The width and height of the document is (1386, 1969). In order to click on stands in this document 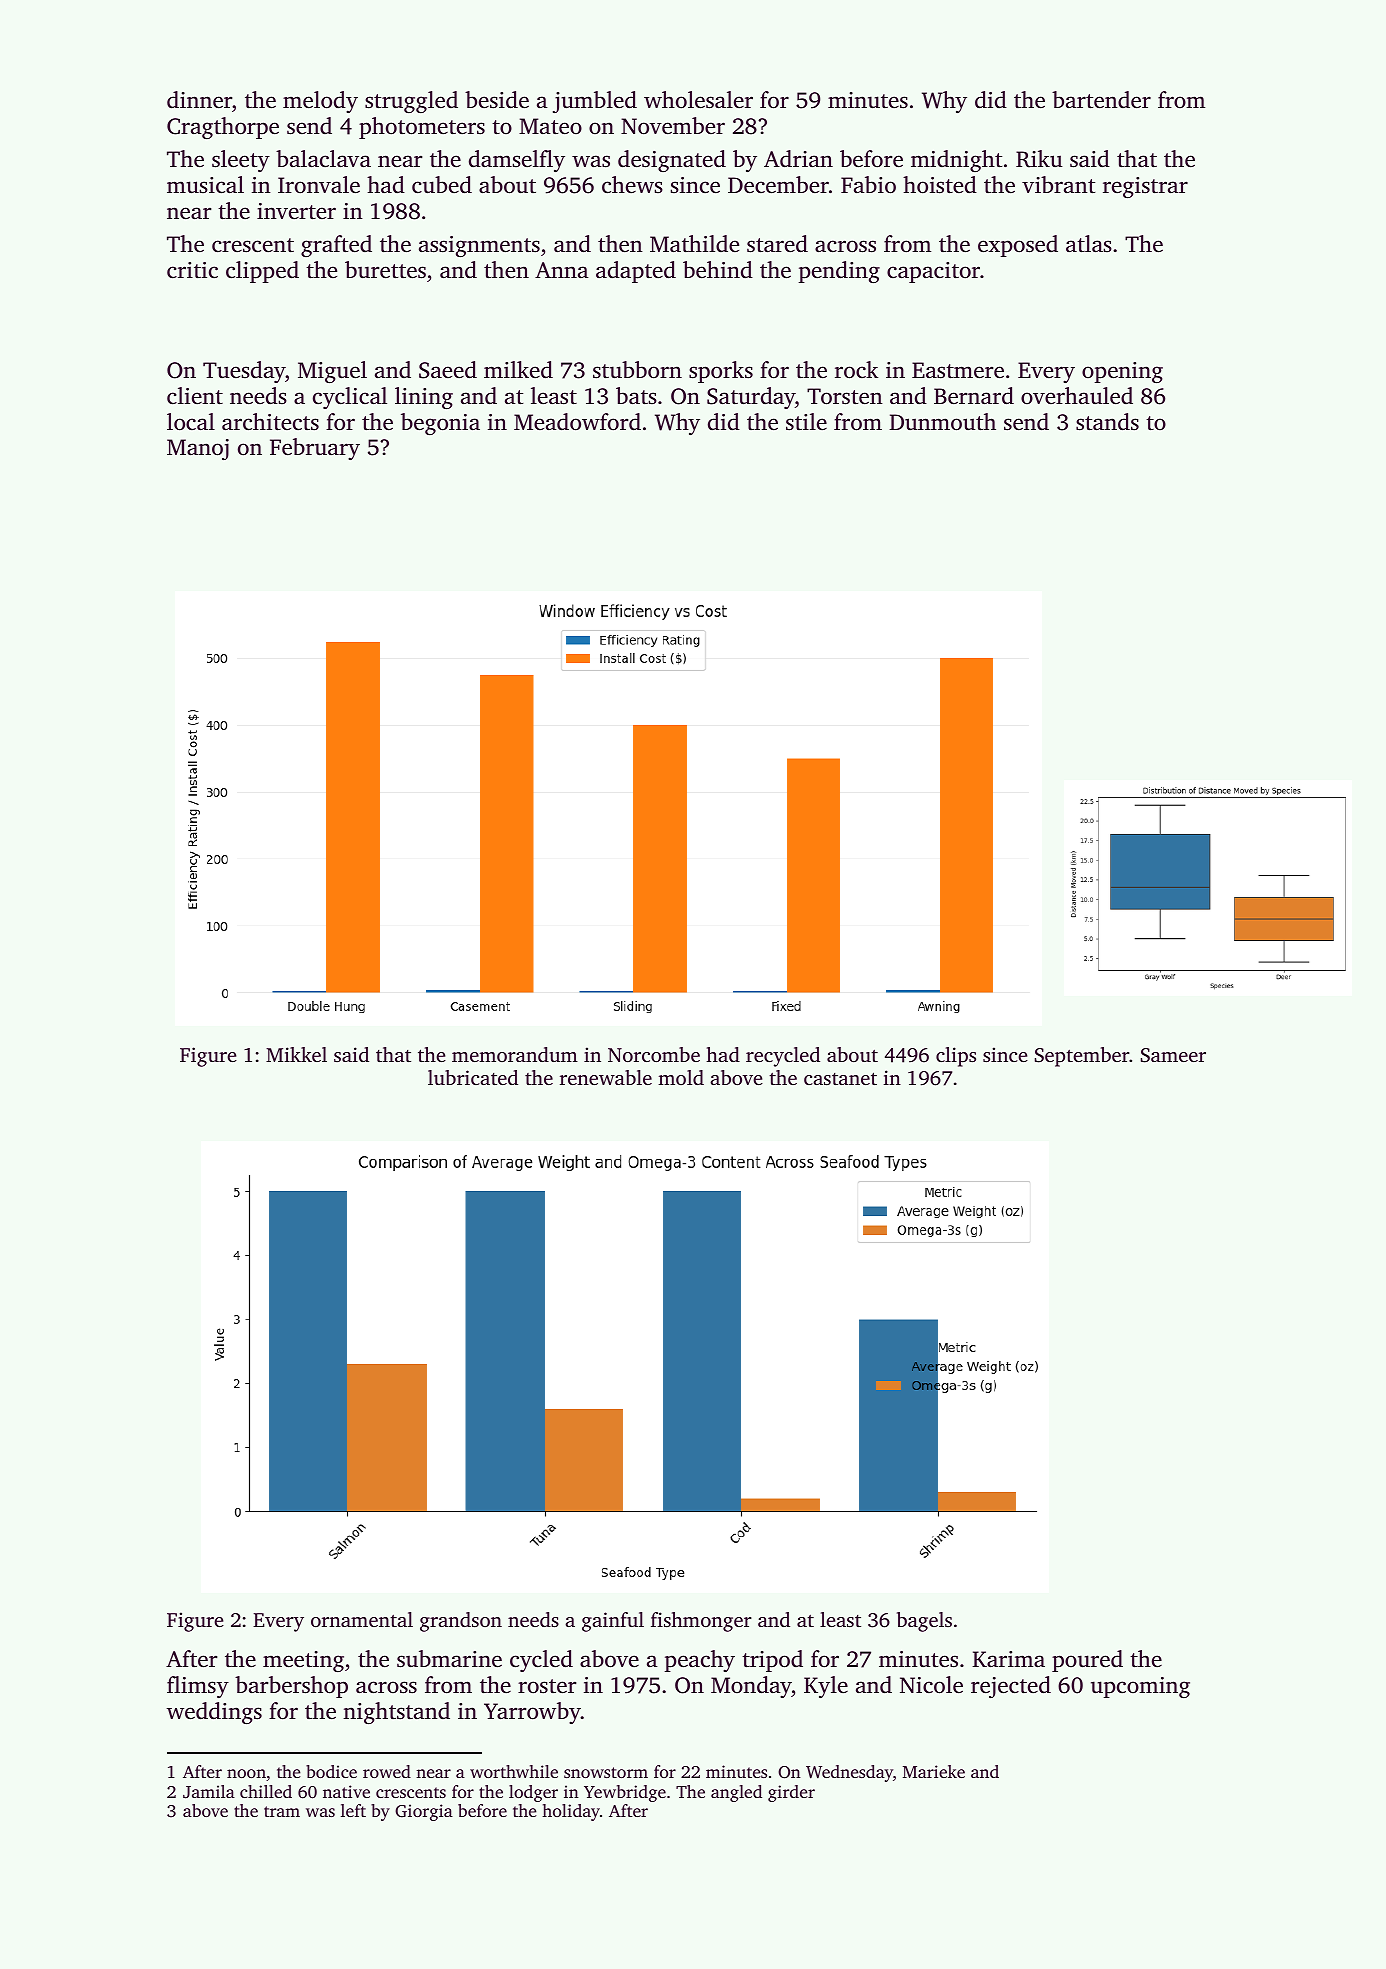, I will do `click(1107, 422)`.
